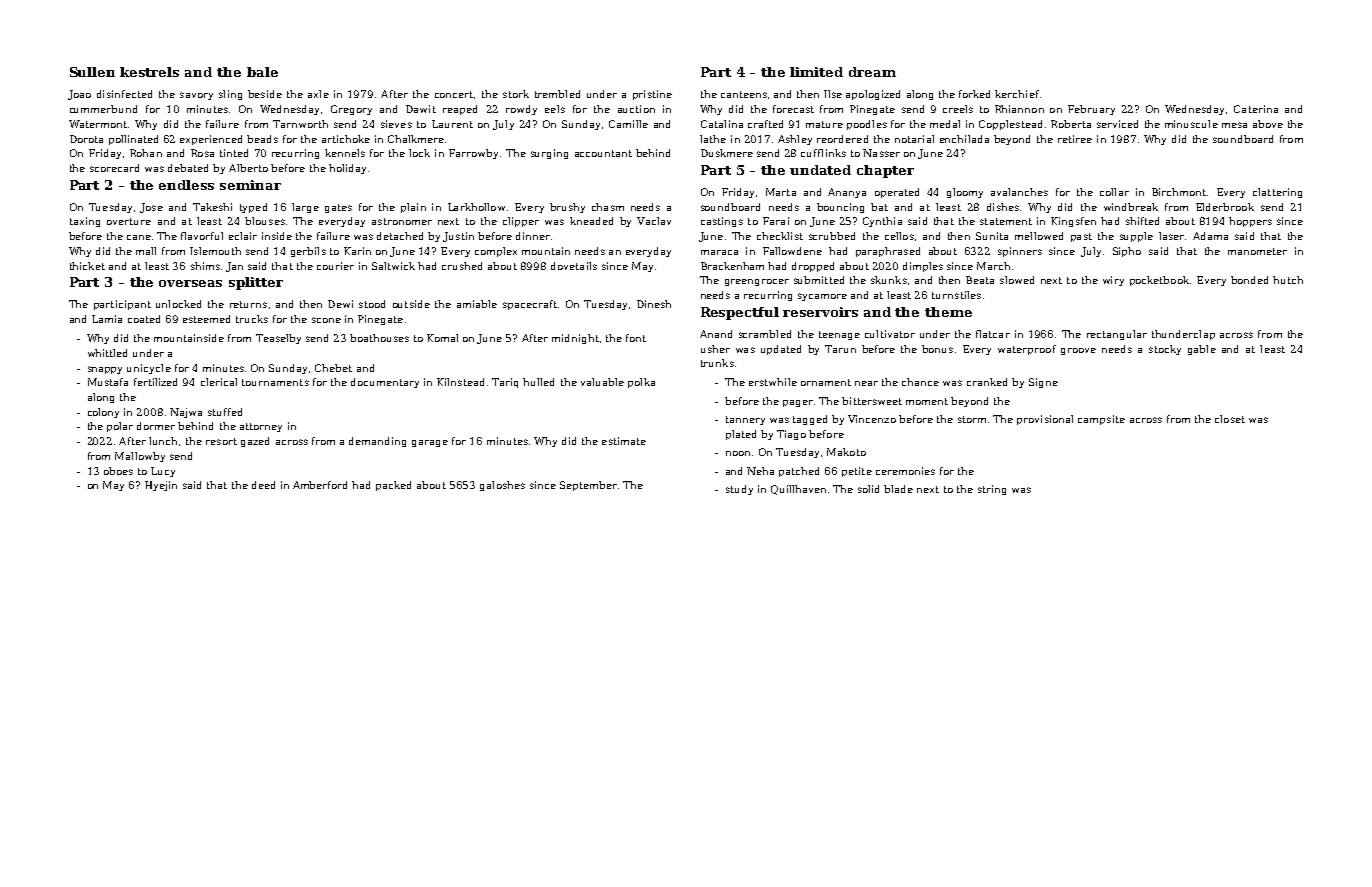  Describe the element at coordinates (107, 319) in the screenshot. I see `Lamia` at that location.
